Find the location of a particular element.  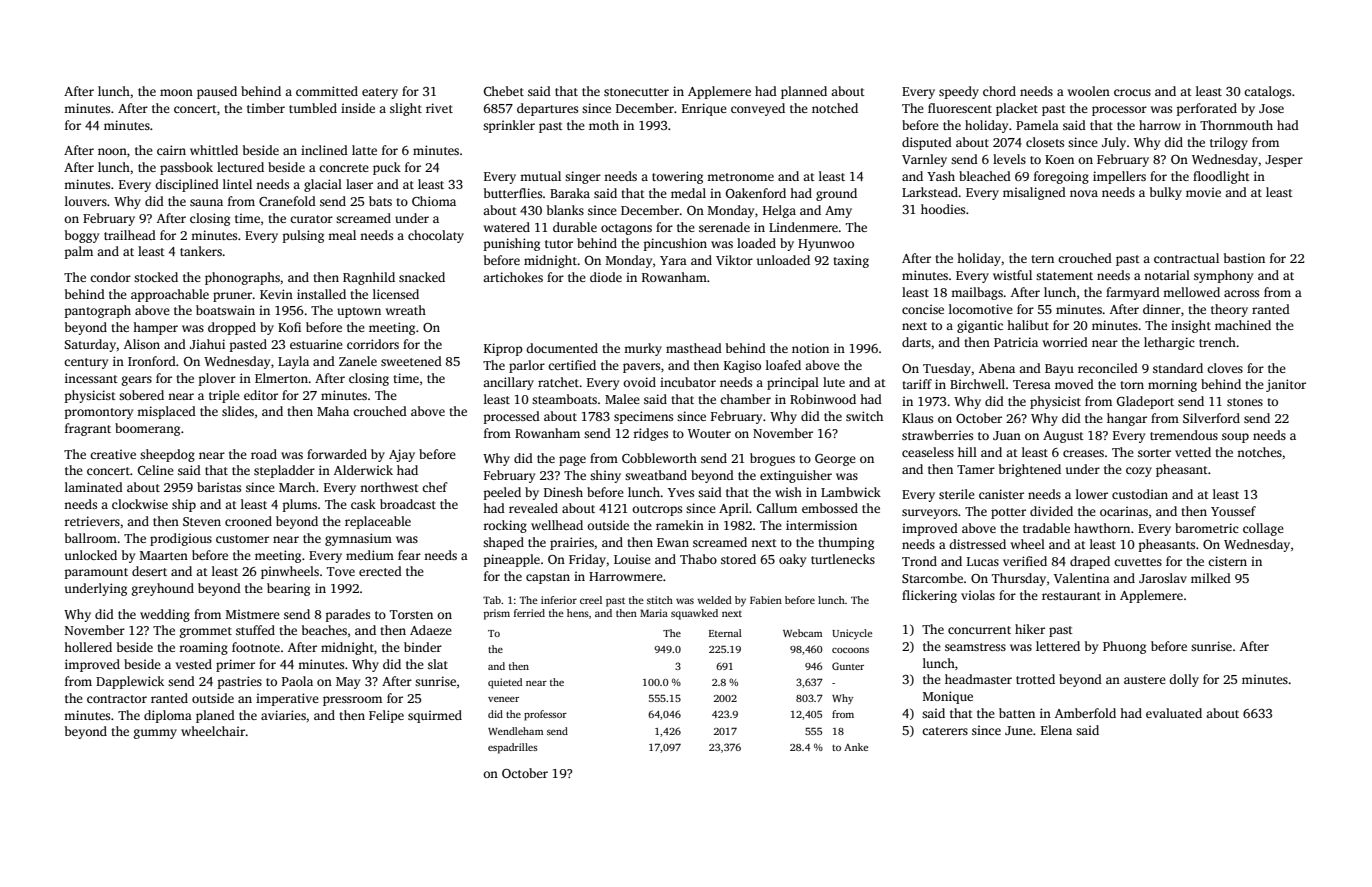

dinner is located at coordinates (1162, 309).
